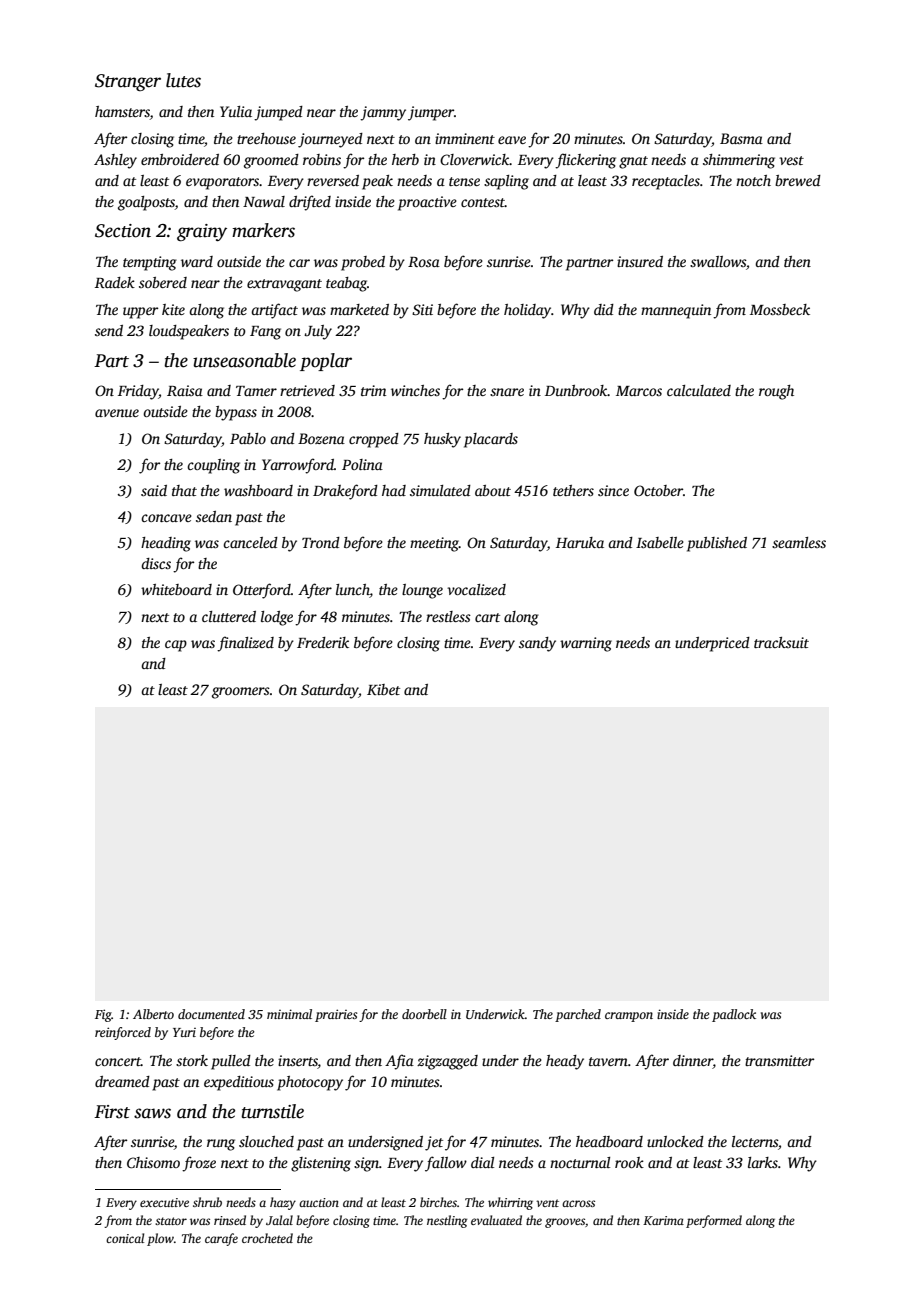 This page has height=1308, width=924. Describe the element at coordinates (202, 233) in the page. I see `grainy` at that location.
